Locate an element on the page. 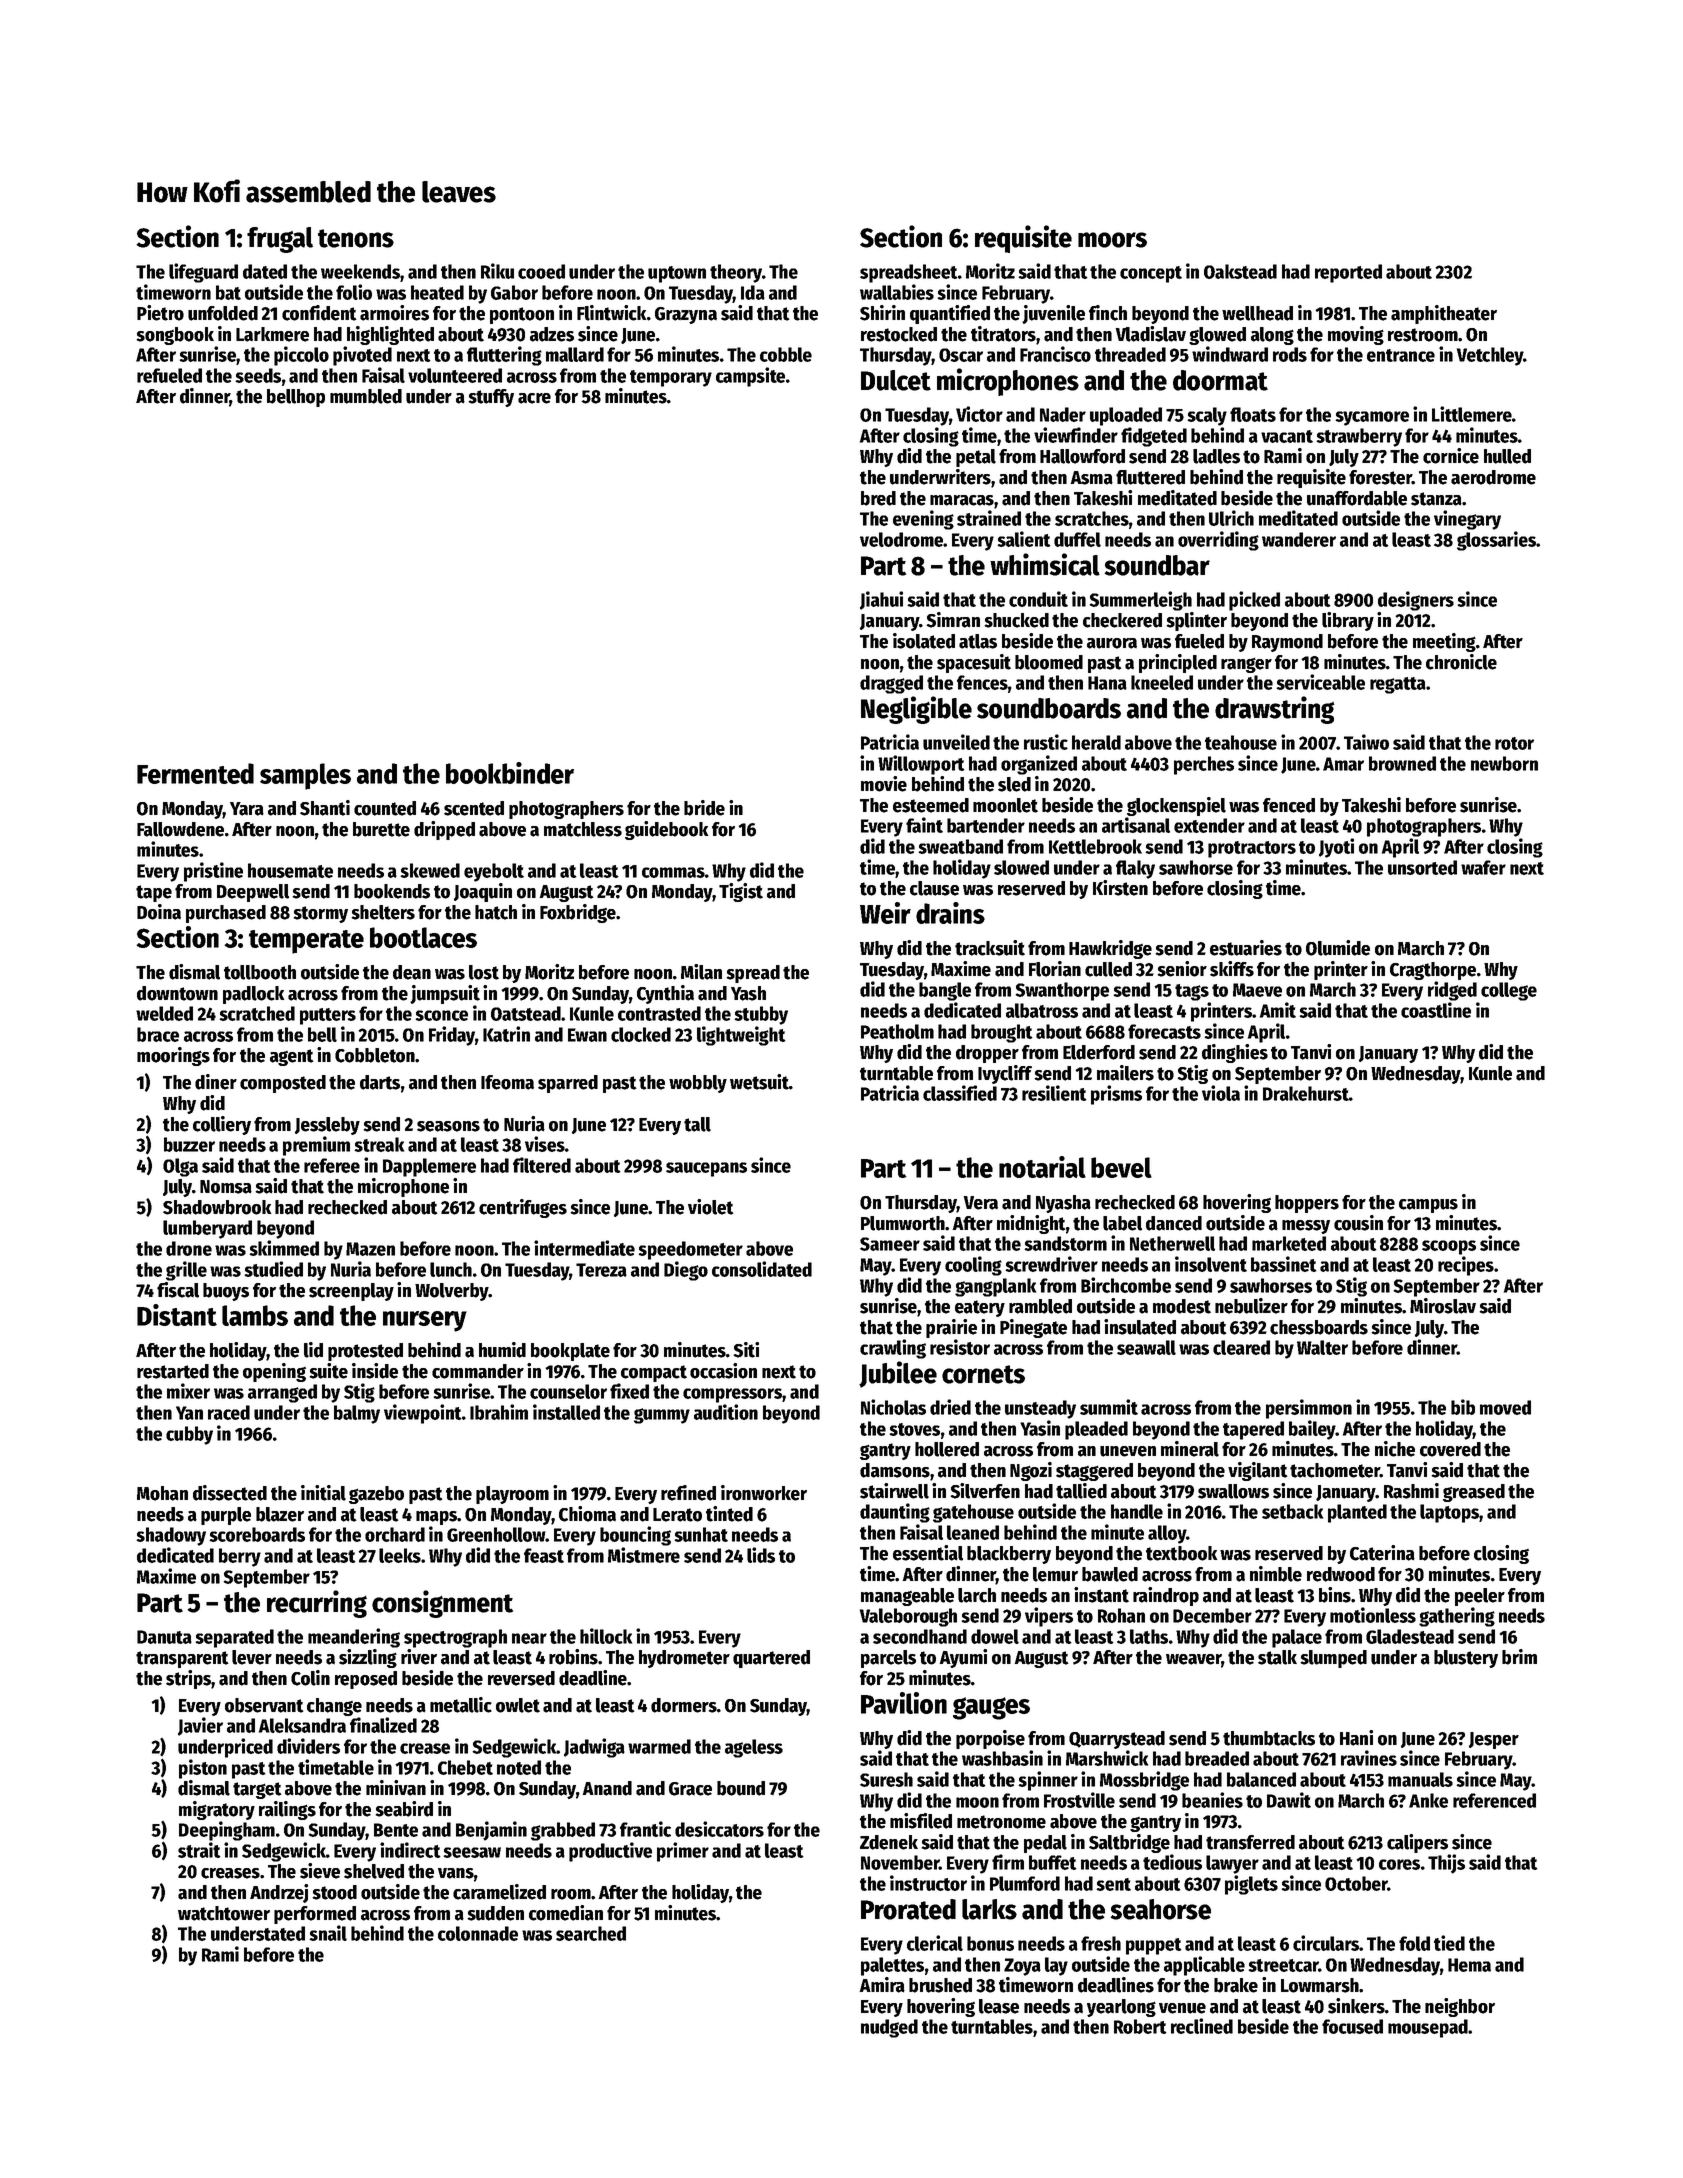 This document has height=2178, width=1683. coastline is located at coordinates (1436, 1010).
